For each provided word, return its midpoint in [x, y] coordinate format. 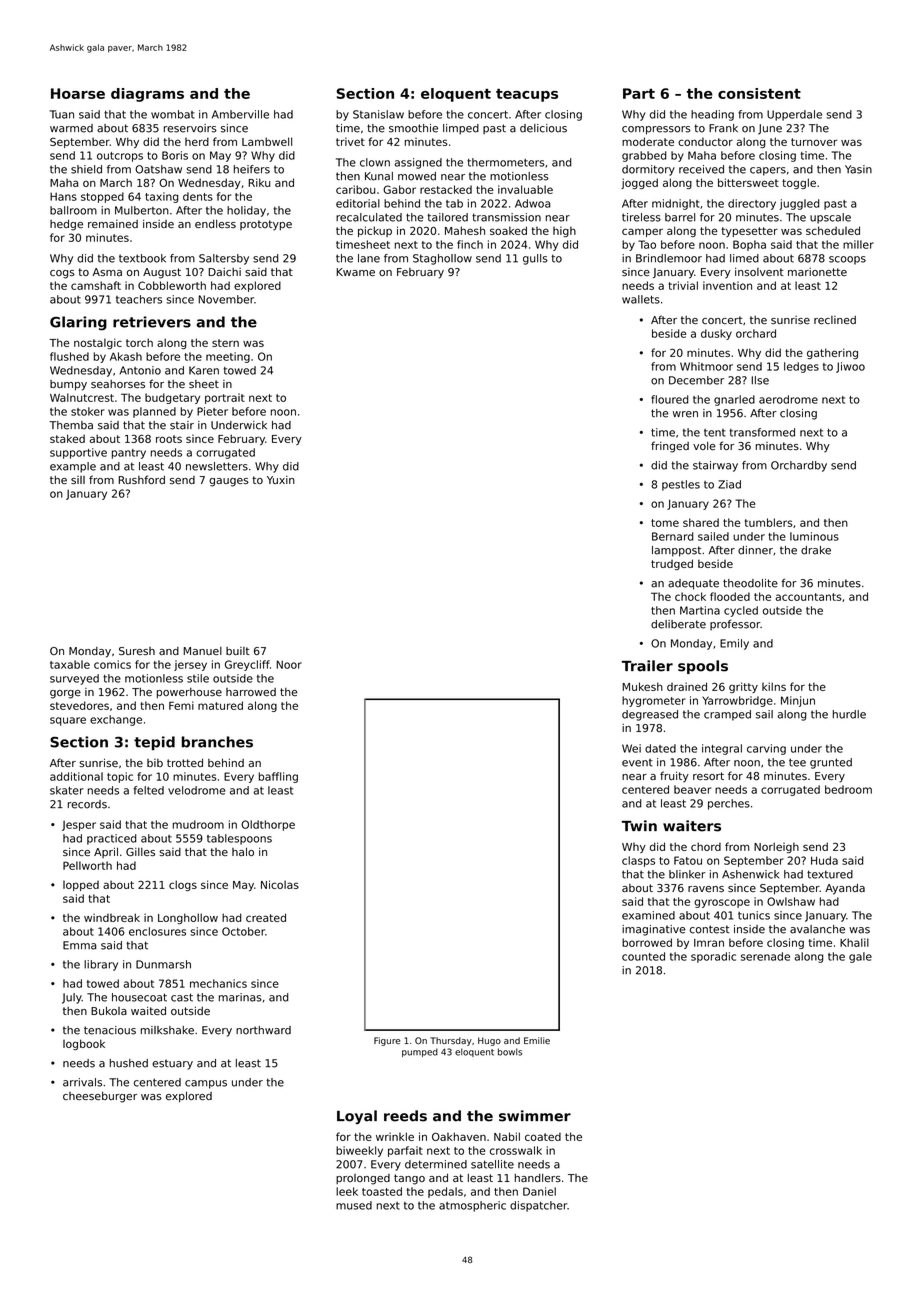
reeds [405, 1116]
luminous [814, 536]
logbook [84, 1044]
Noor [289, 664]
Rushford [142, 479]
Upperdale [794, 115]
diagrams [147, 95]
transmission [506, 217]
